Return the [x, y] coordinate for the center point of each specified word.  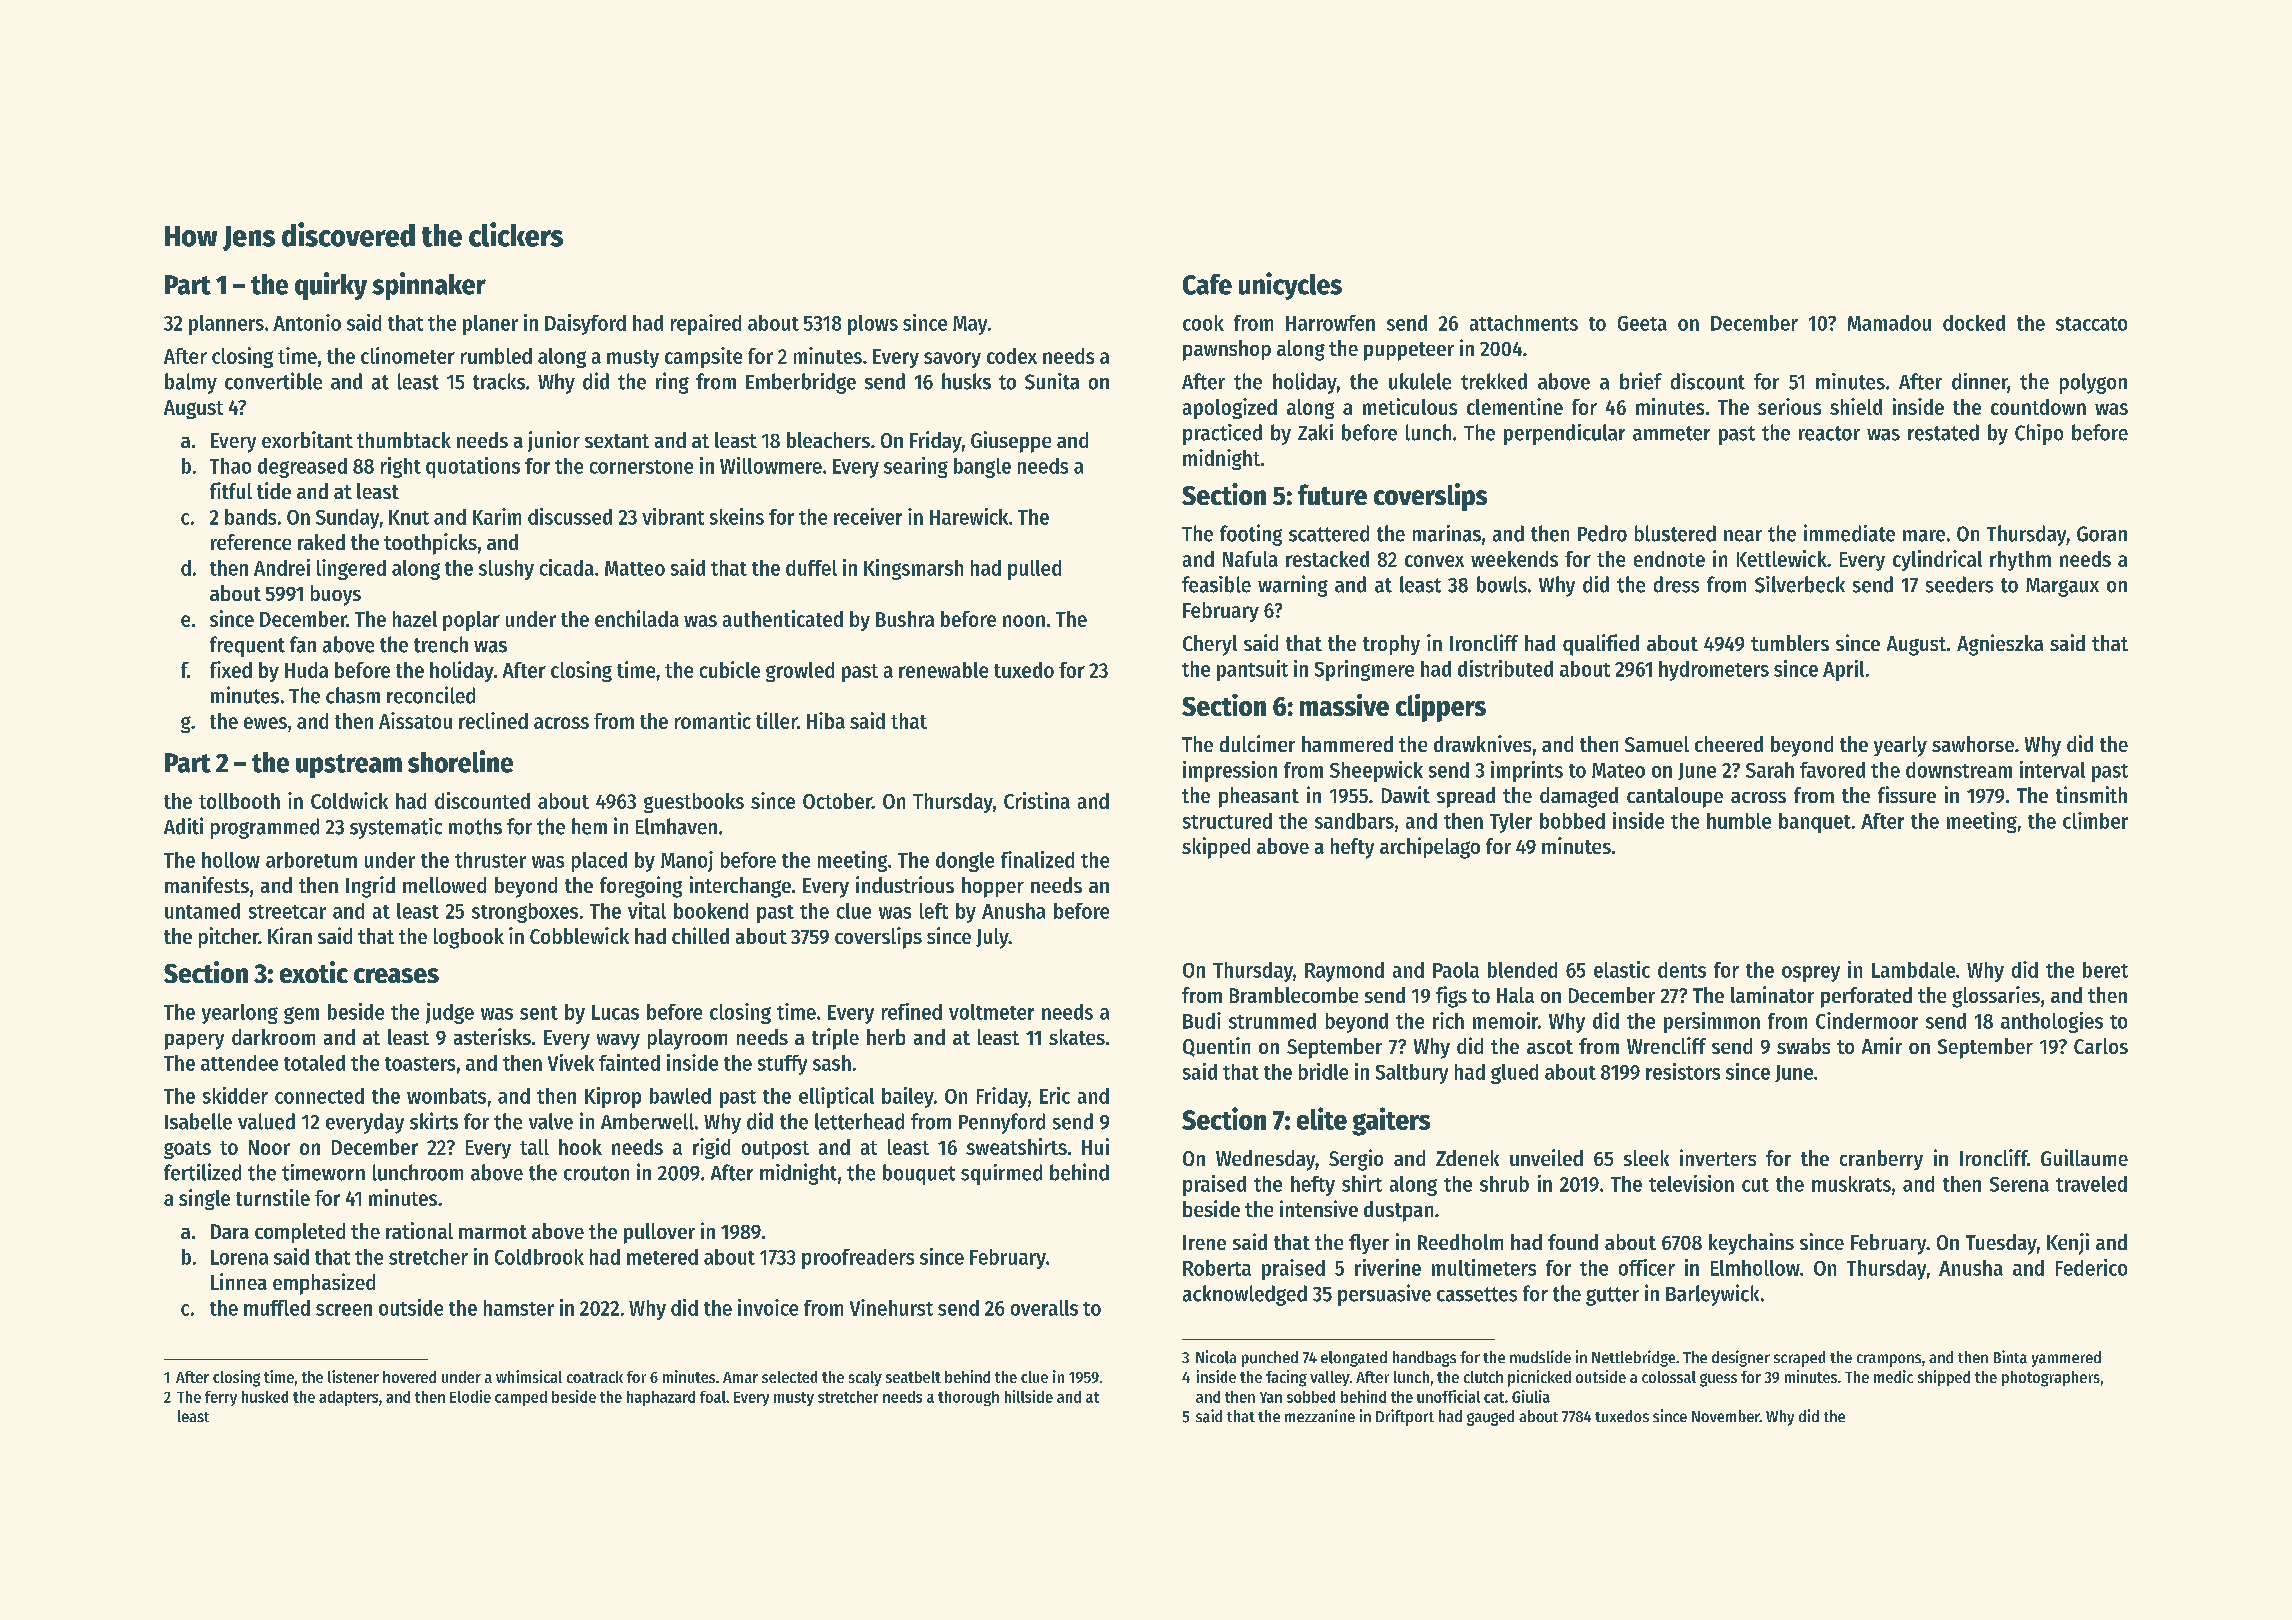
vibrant [673, 516]
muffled [277, 1308]
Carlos [2101, 1046]
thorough [968, 1398]
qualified [1601, 645]
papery [194, 1042]
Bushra [905, 619]
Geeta [1642, 323]
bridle [1323, 1071]
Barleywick [1712, 1295]
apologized [1230, 408]
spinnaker [429, 286]
